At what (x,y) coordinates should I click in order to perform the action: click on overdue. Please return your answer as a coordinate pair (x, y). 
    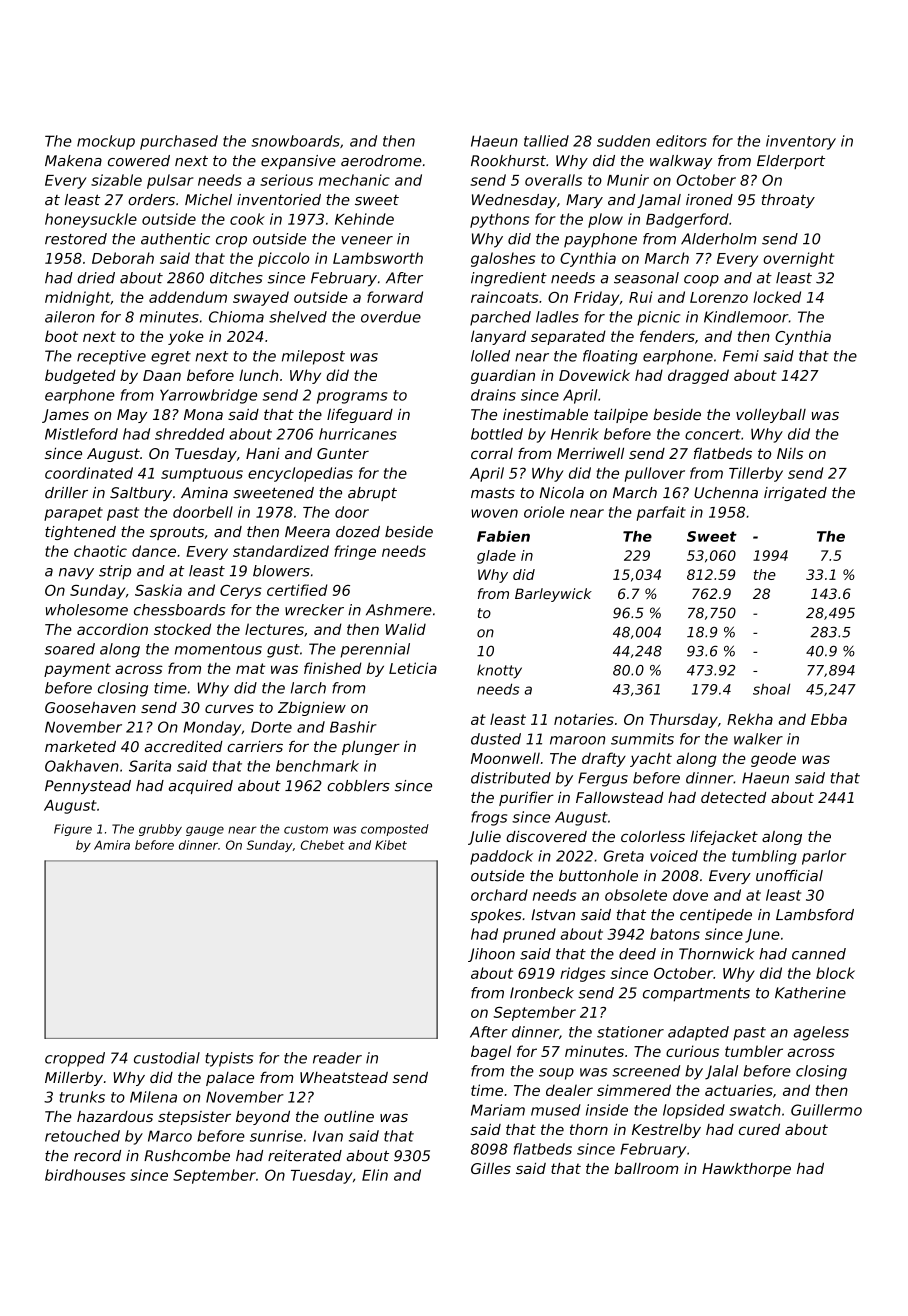
    Looking at the image, I should click on (391, 317).
